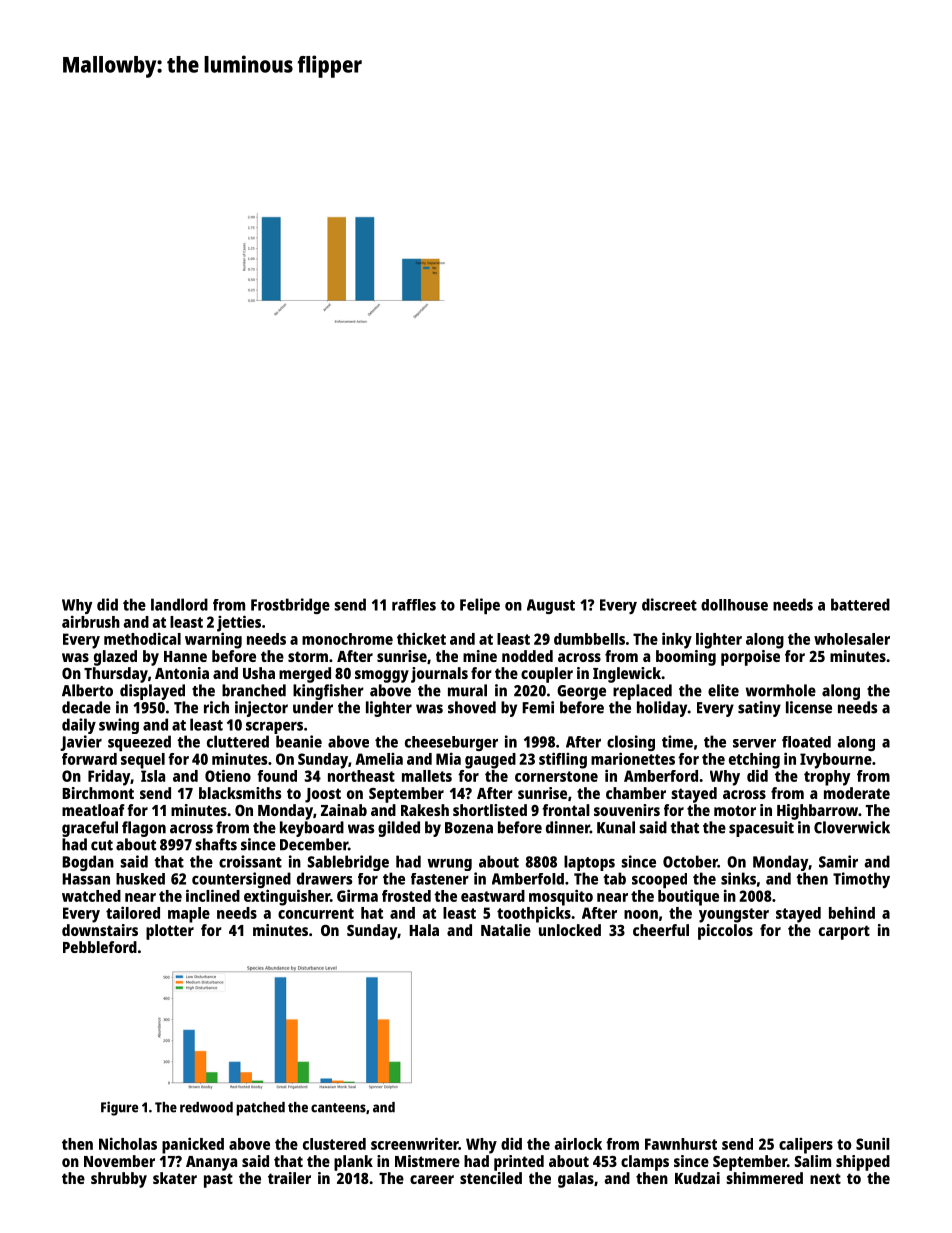 The width and height of the image is (952, 1233). I want to click on carport, so click(844, 932).
